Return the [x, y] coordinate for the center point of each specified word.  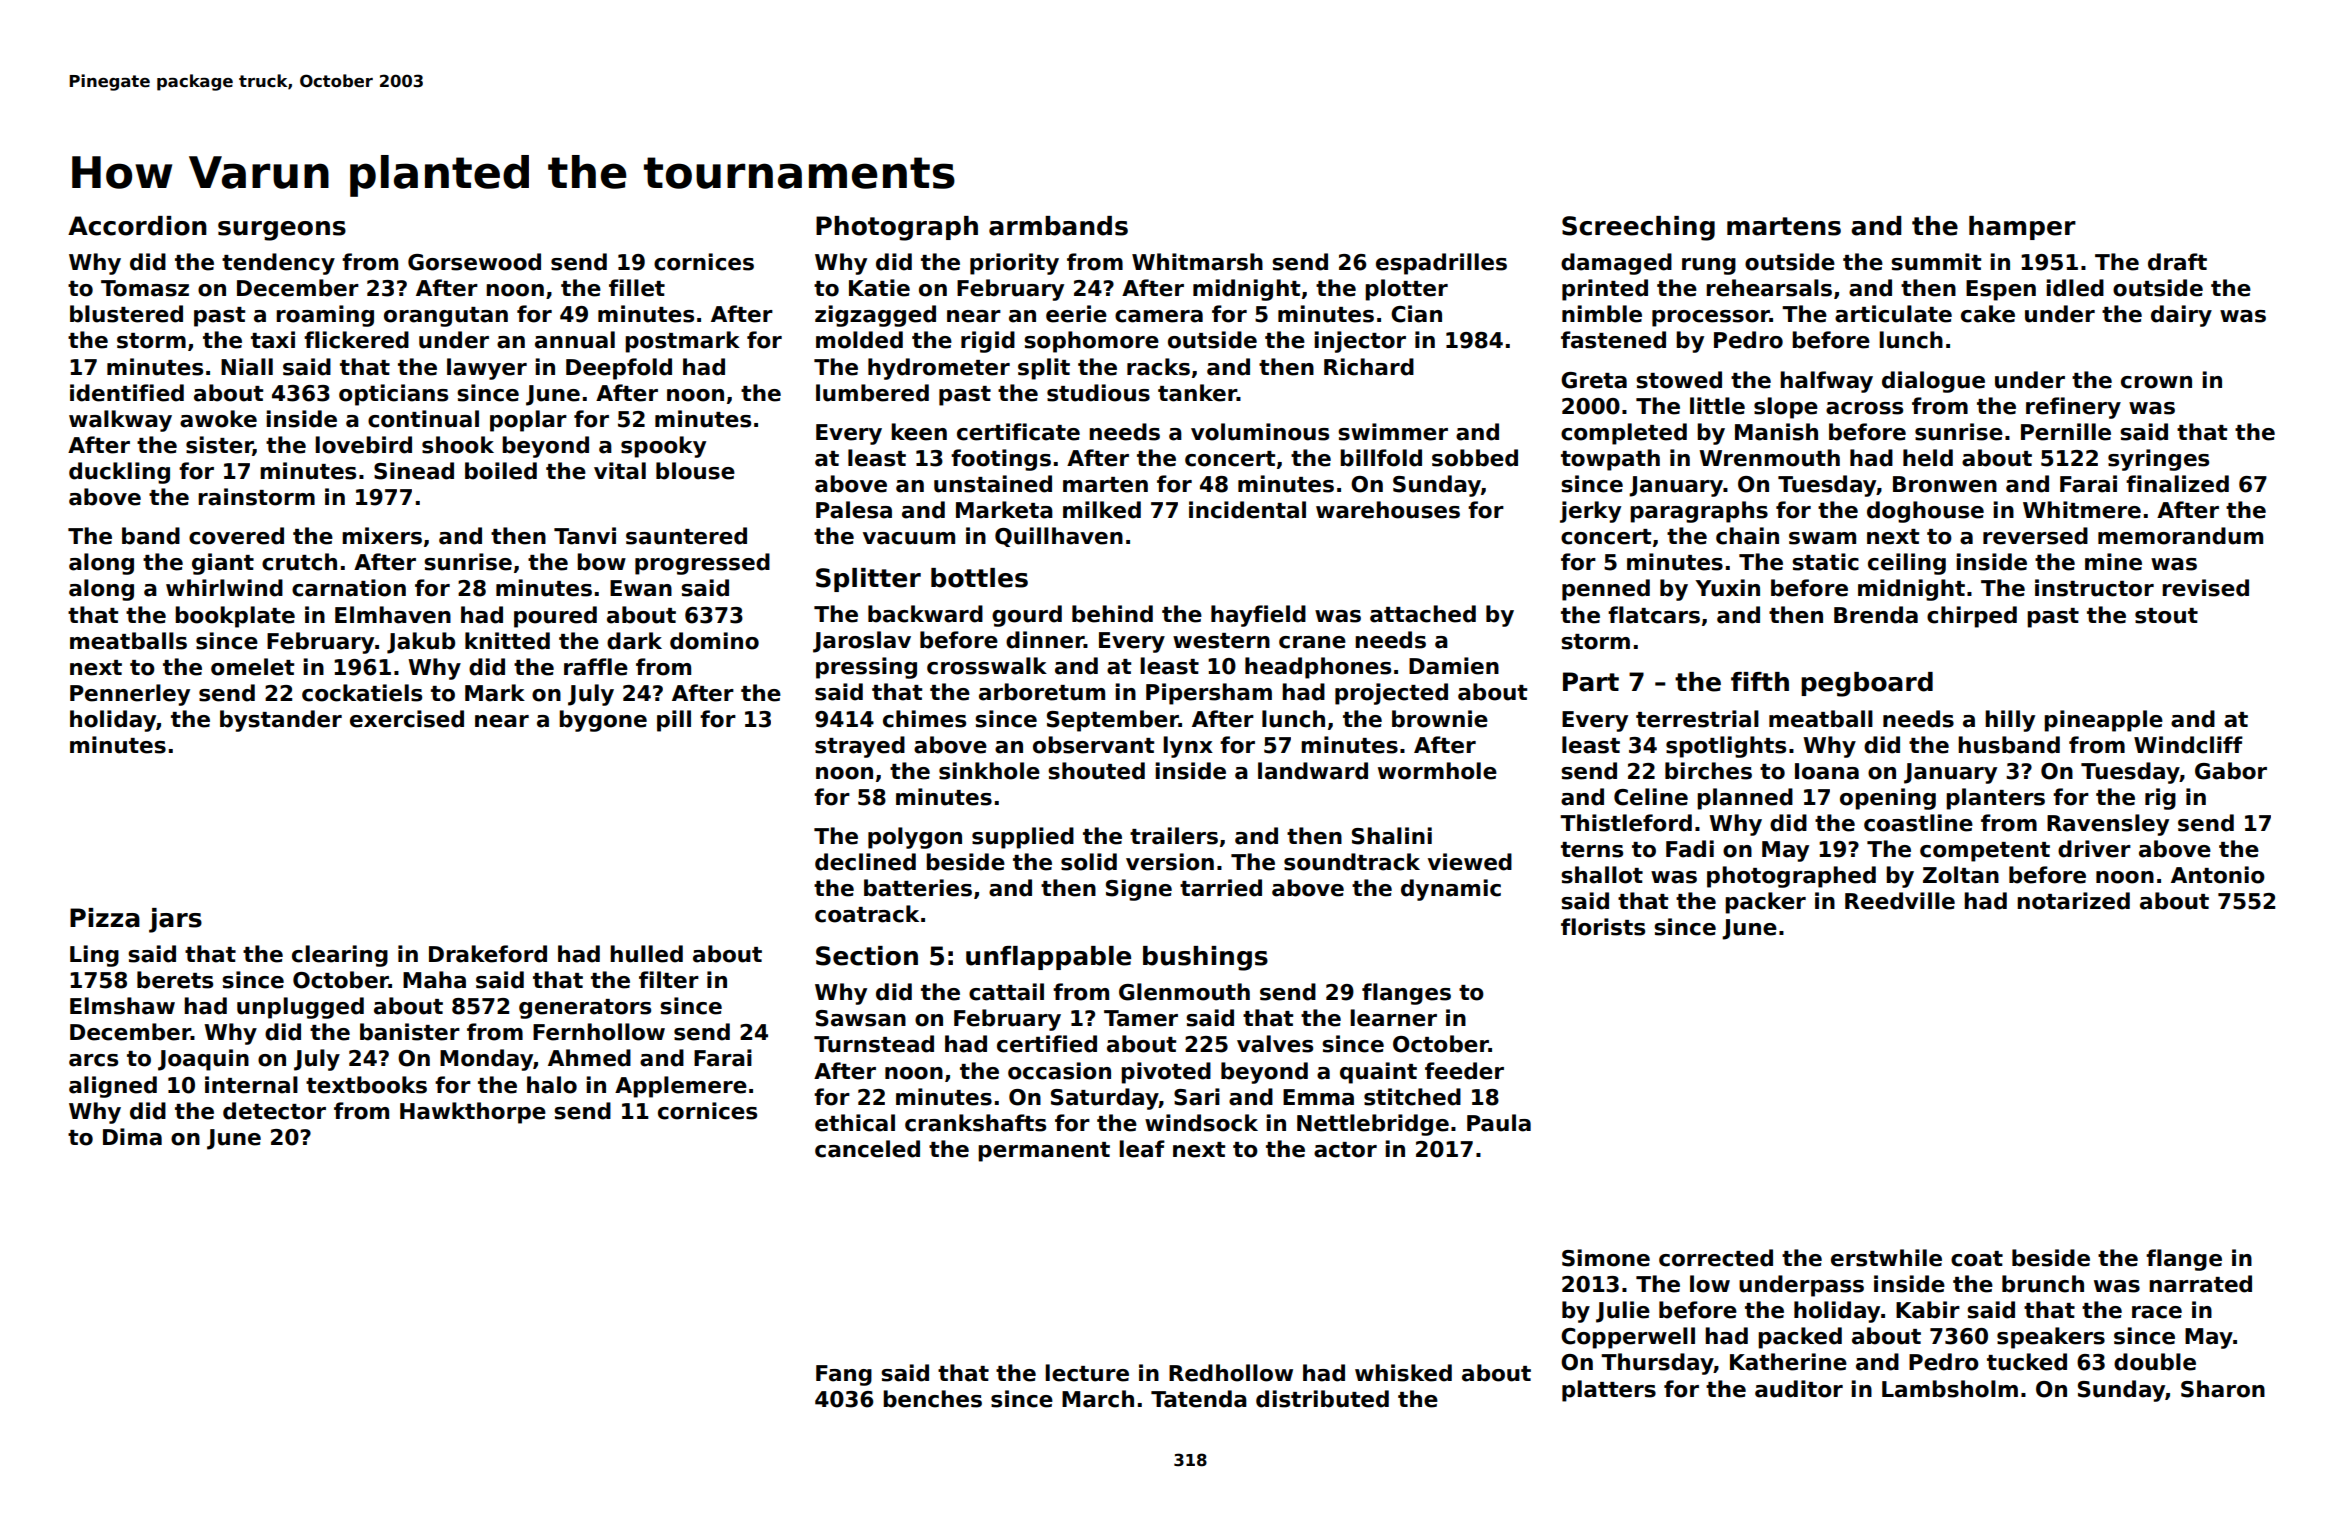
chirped [1972, 617]
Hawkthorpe [473, 1113]
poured [555, 617]
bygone [603, 721]
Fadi [1690, 849]
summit [1936, 262]
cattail [1006, 992]
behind [1112, 614]
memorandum [2180, 536]
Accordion [137, 226]
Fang [844, 1375]
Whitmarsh [1197, 262]
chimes [924, 719]
